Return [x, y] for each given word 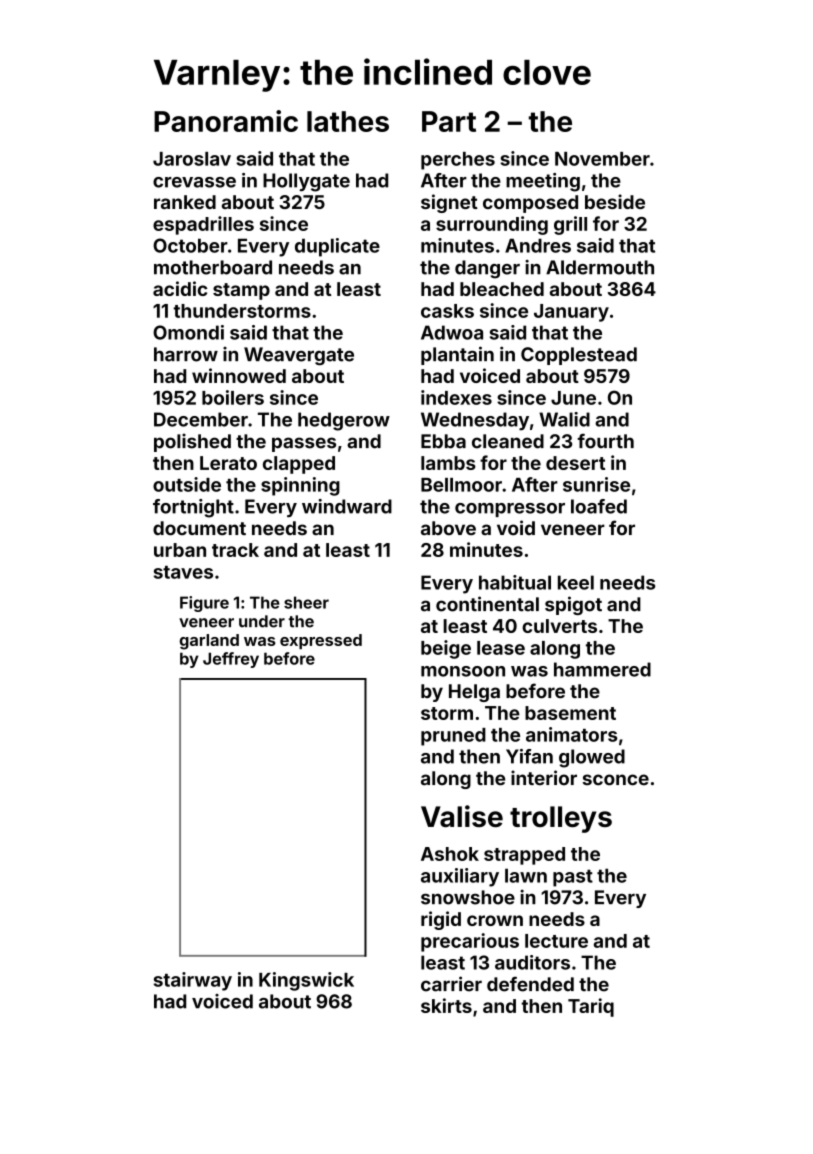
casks [447, 311]
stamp [241, 291]
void [516, 528]
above [448, 528]
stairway [193, 981]
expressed [321, 641]
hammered [602, 669]
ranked [185, 202]
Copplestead [579, 356]
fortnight [193, 508]
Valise [462, 816]
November [602, 159]
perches [458, 161]
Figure [204, 604]
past [573, 878]
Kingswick [306, 981]
